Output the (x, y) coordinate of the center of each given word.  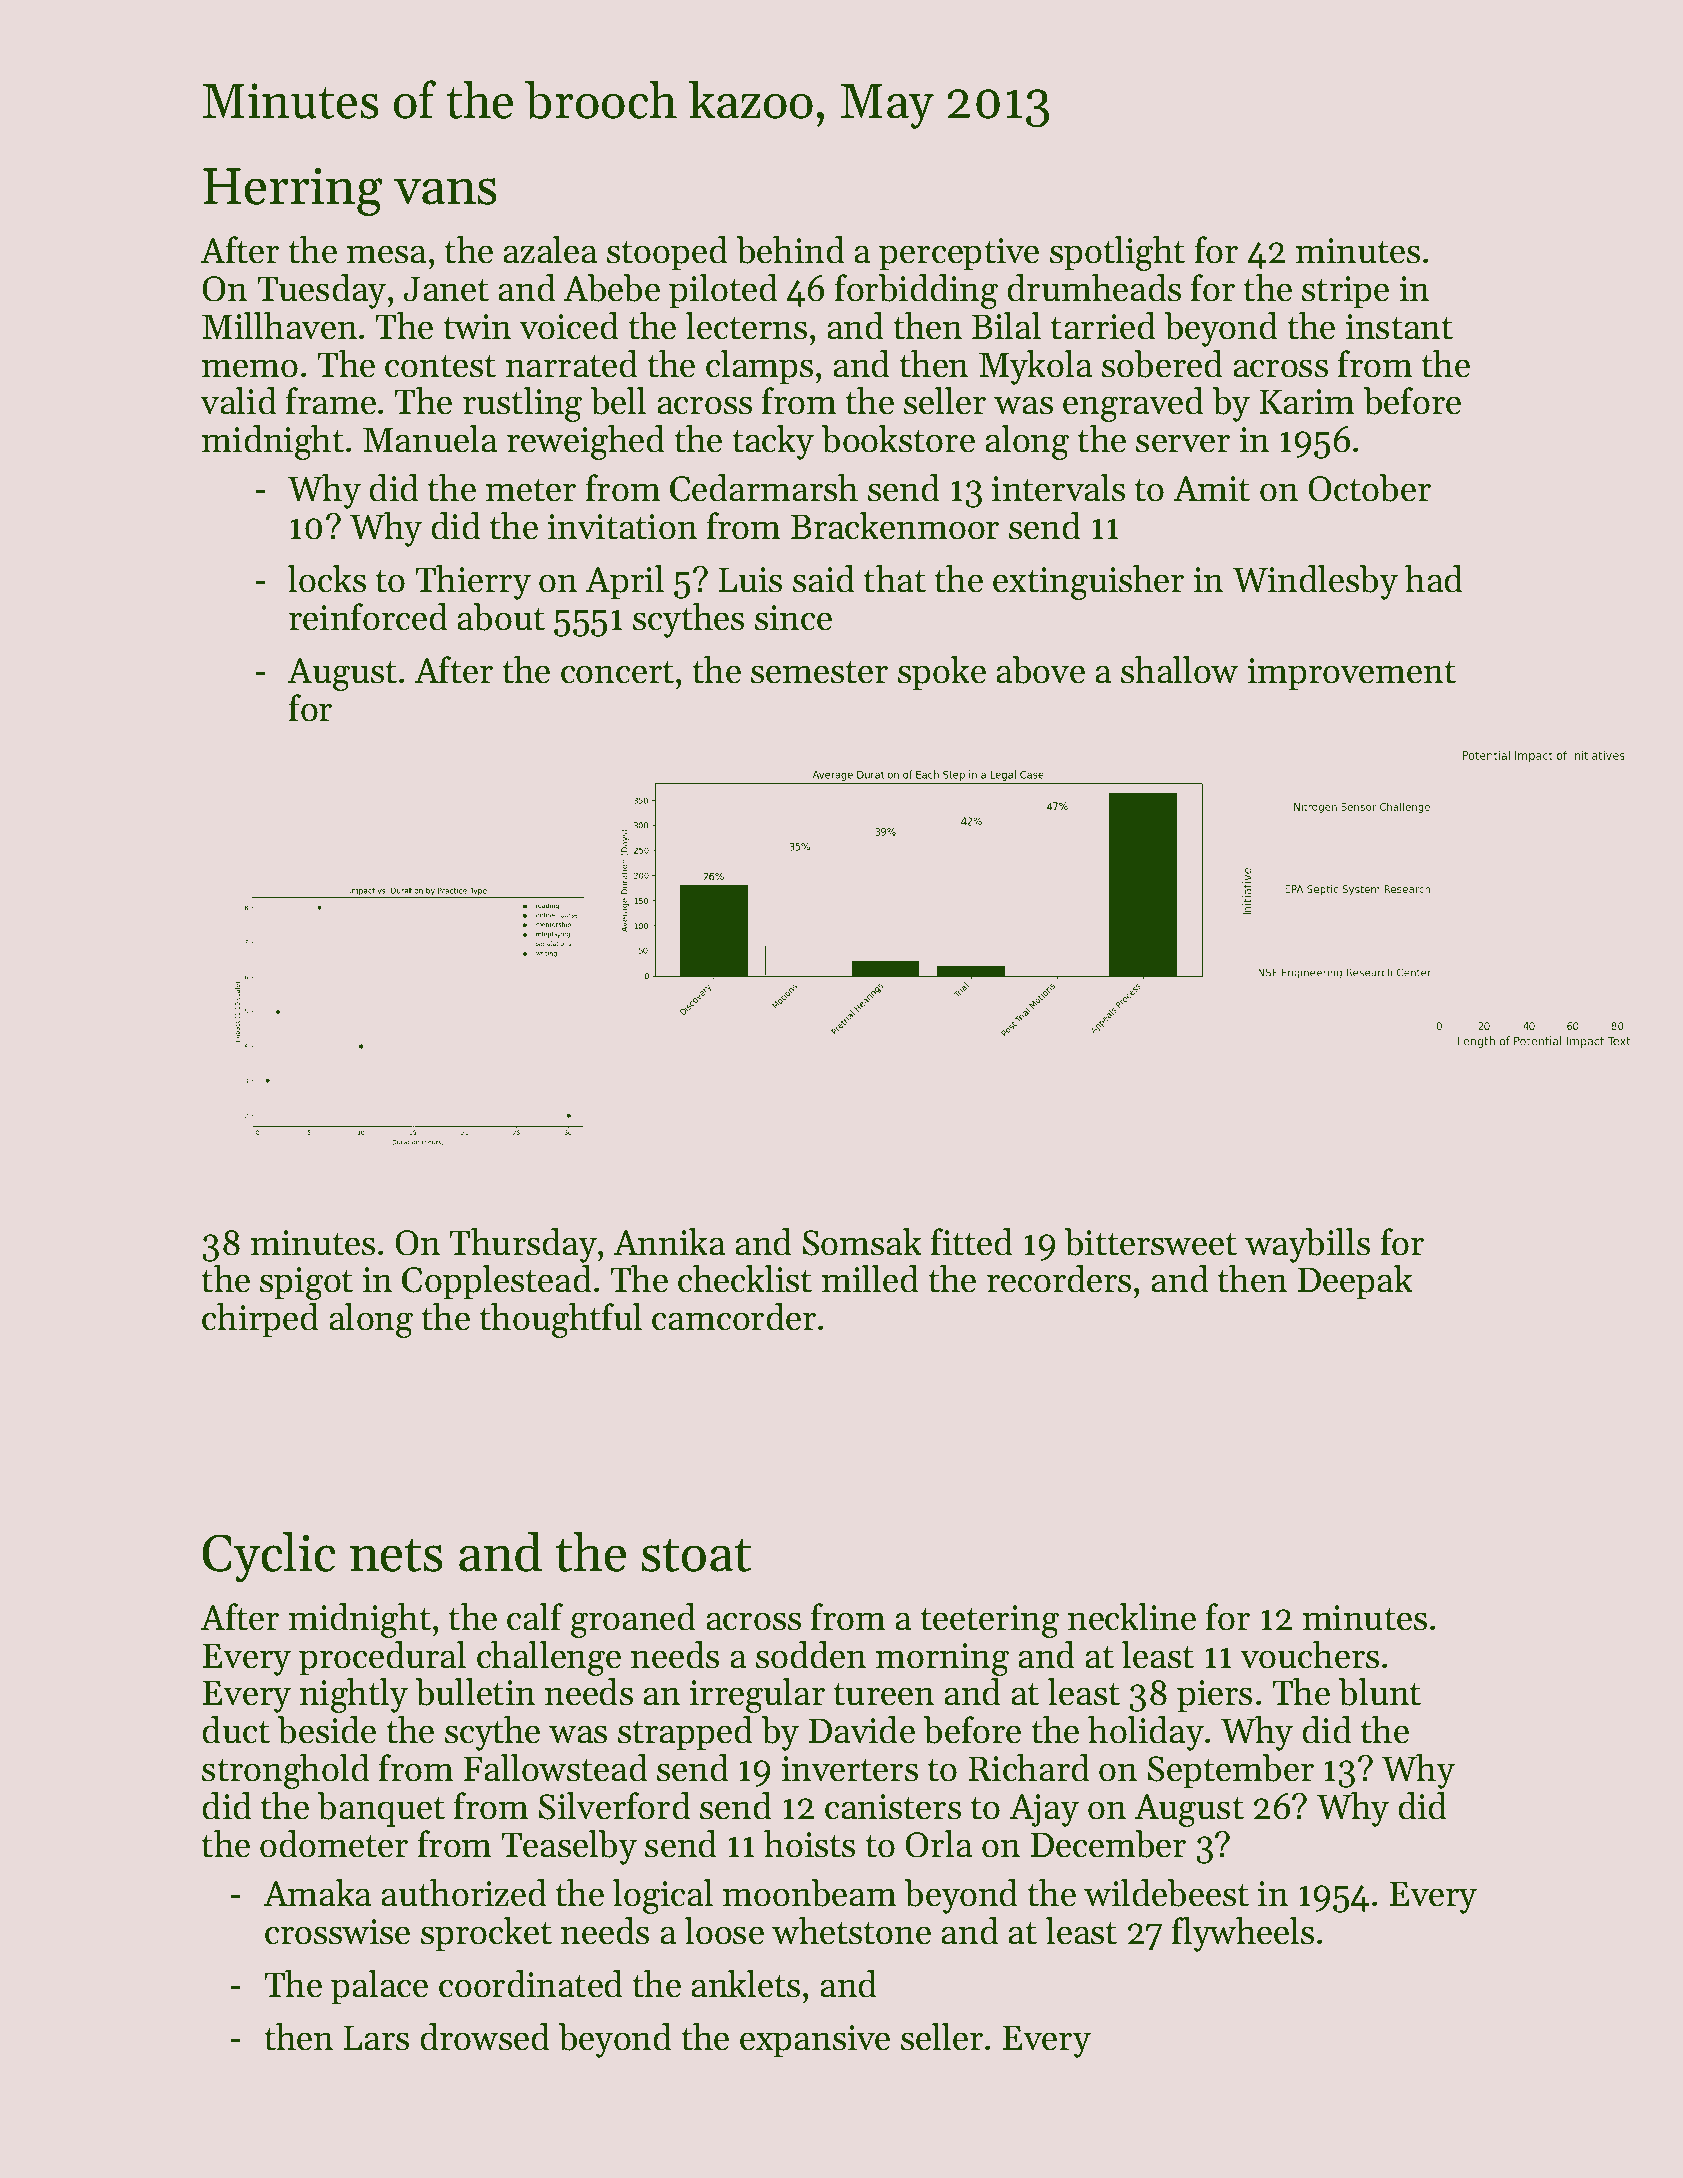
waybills (1307, 1245)
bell (618, 401)
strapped (685, 1733)
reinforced (368, 617)
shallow (1179, 670)
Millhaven (279, 326)
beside (326, 1730)
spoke (942, 673)
